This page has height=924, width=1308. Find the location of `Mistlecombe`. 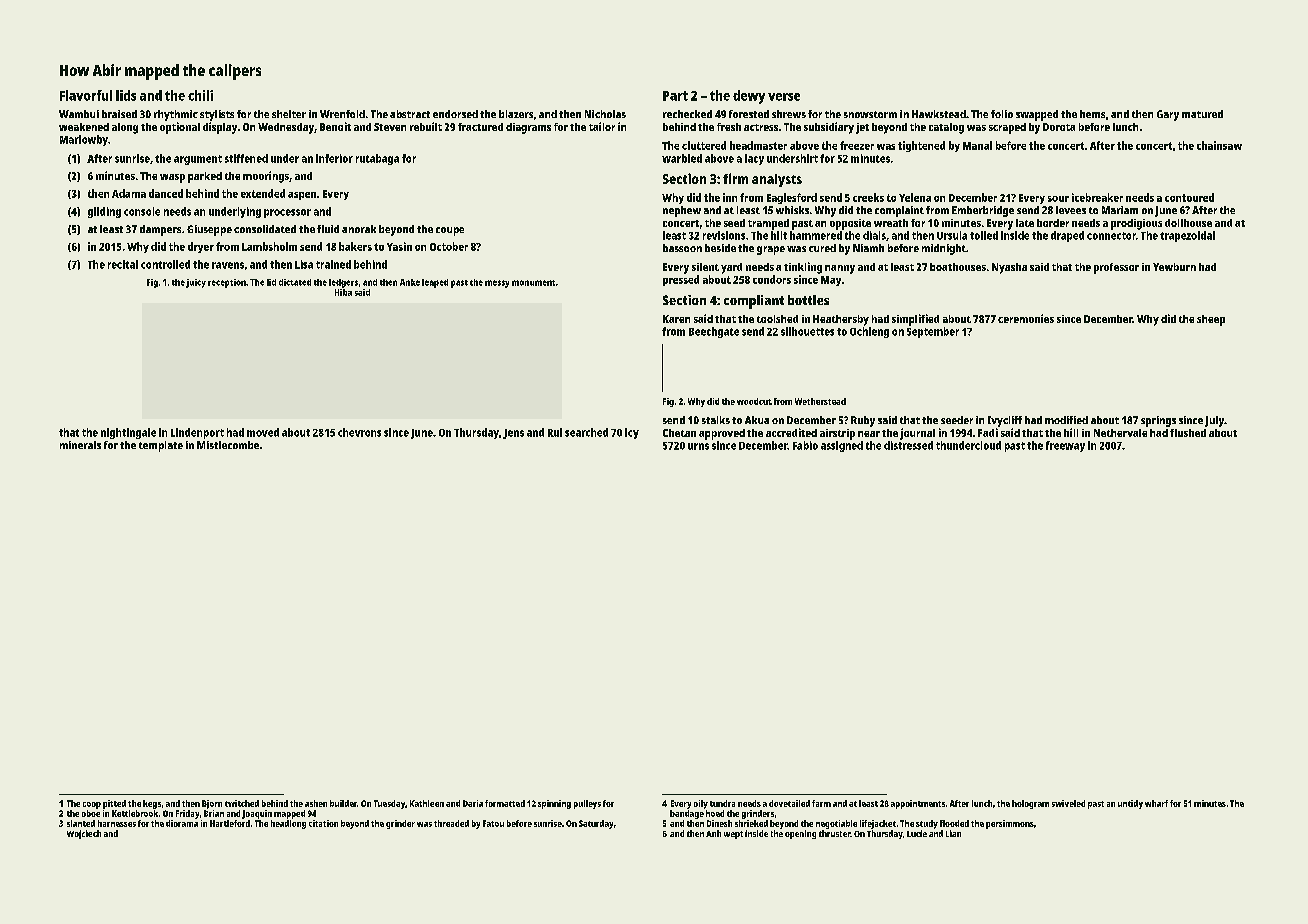

Mistlecombe is located at coordinates (228, 445).
